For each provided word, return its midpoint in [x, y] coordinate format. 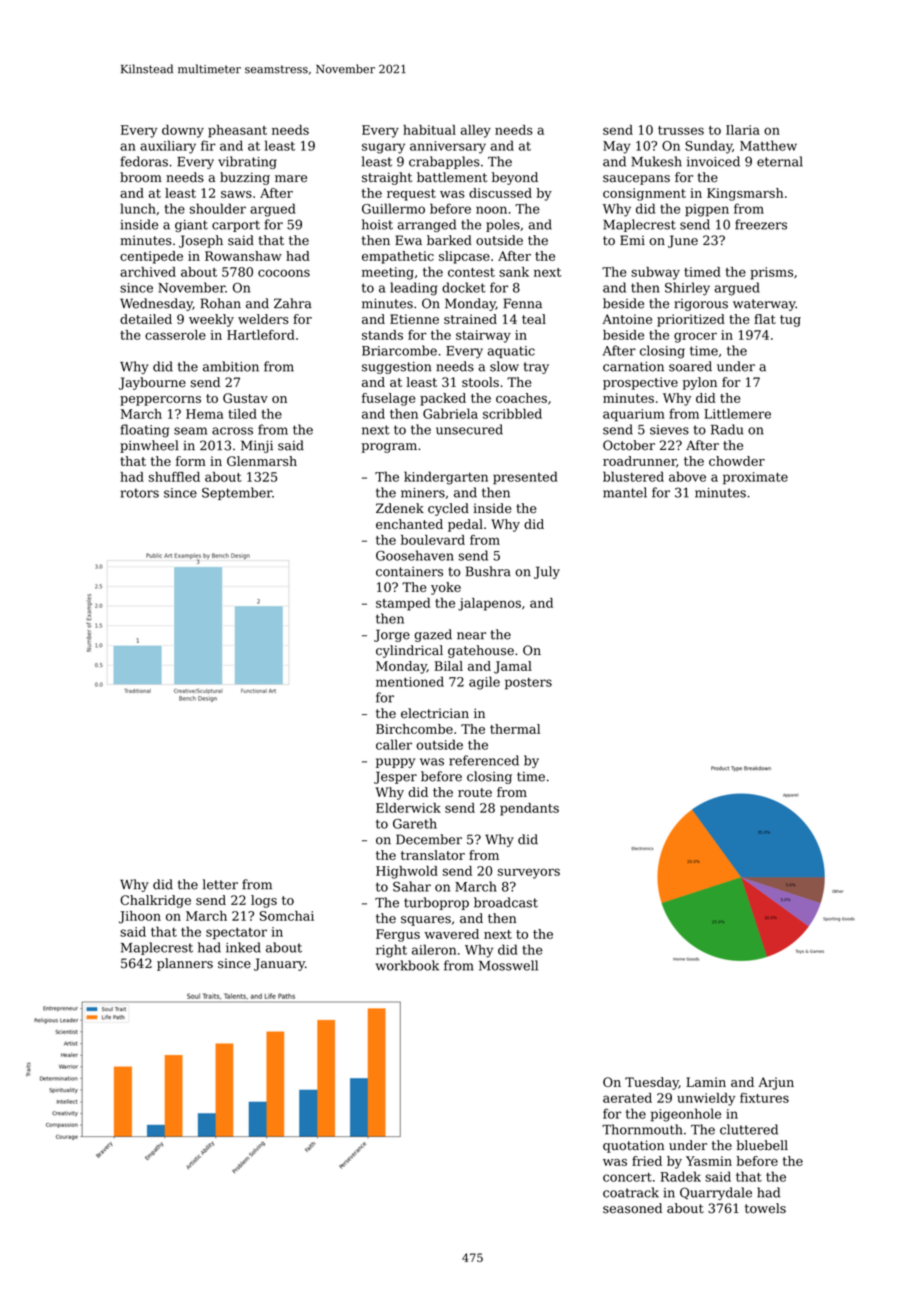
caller [394, 744]
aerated [627, 1098]
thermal [515, 729]
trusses [681, 130]
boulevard [433, 540]
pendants [529, 809]
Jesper [395, 777]
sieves [669, 430]
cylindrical [409, 651]
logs [264, 901]
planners [185, 964]
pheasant [237, 131]
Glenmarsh [262, 461]
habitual [429, 130]
